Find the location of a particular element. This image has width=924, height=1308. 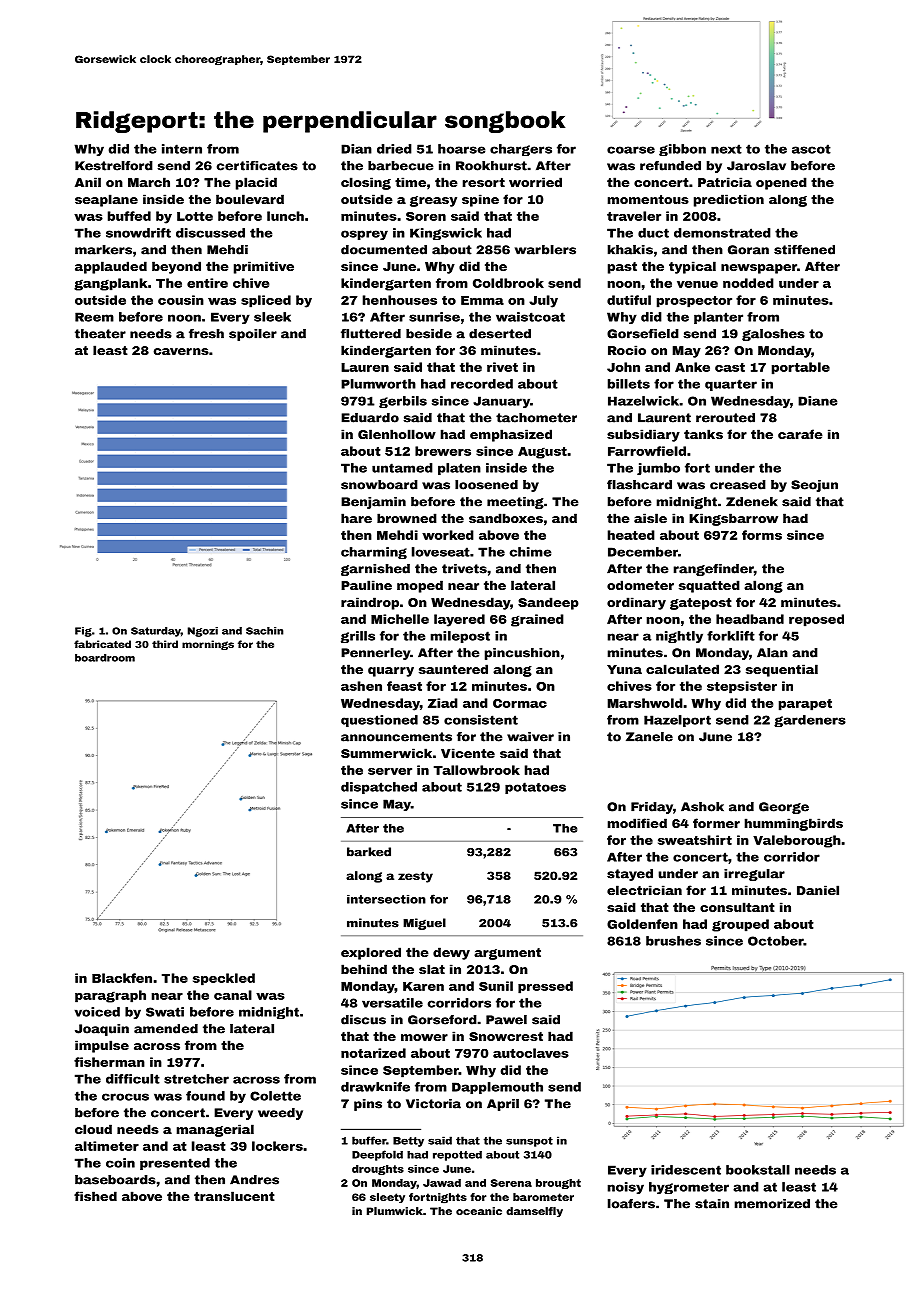

Alan is located at coordinates (772, 653).
